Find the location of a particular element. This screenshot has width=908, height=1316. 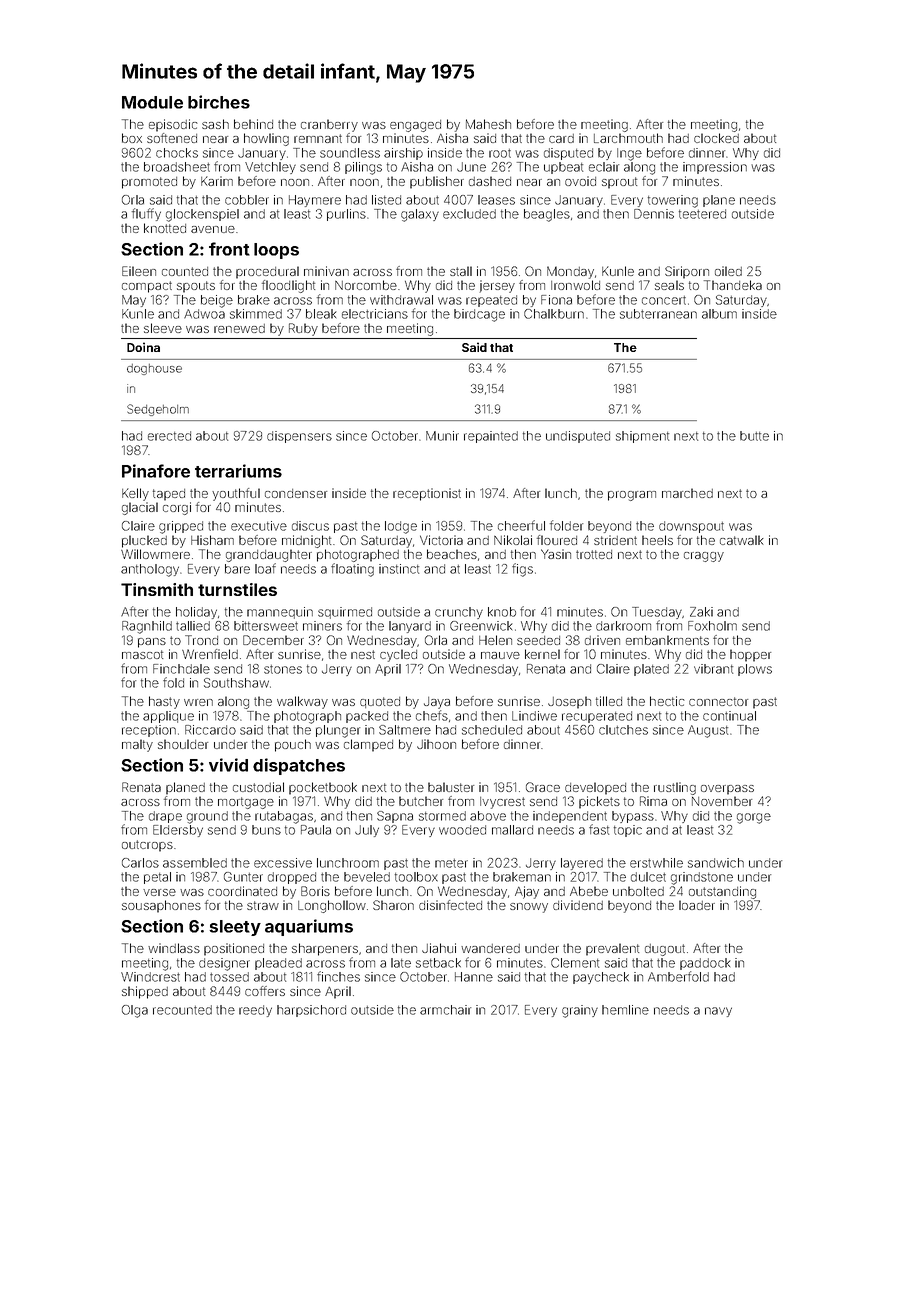

stall is located at coordinates (461, 271).
